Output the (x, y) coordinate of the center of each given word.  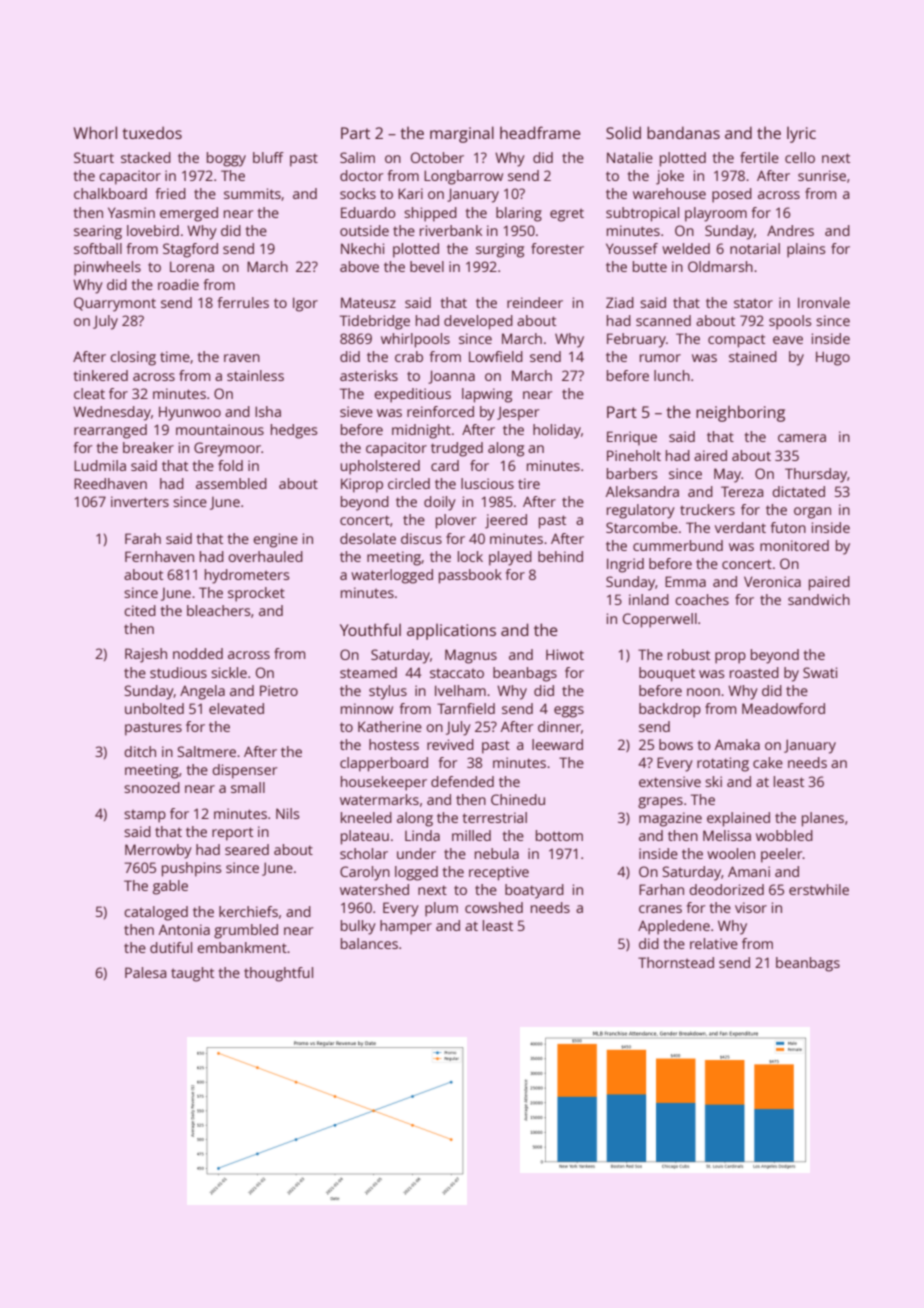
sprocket (256, 594)
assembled (231, 483)
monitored (794, 545)
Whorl (95, 132)
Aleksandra (642, 491)
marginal (462, 134)
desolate (368, 538)
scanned (663, 320)
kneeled (366, 817)
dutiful (171, 947)
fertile (759, 157)
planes (823, 819)
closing (133, 358)
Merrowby (158, 851)
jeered (506, 521)
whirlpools (415, 340)
